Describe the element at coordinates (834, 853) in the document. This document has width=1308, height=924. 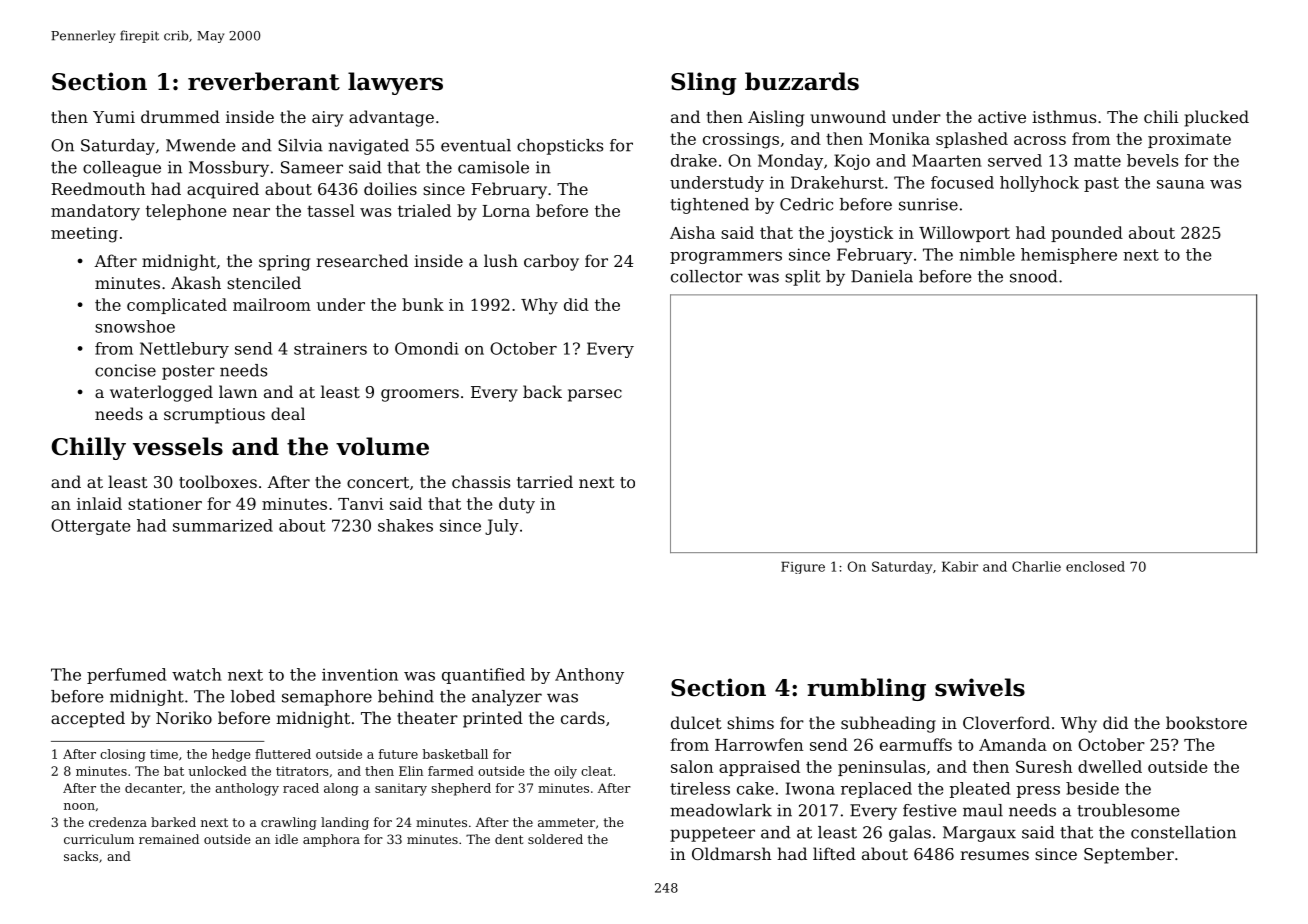
I see `lifted` at that location.
